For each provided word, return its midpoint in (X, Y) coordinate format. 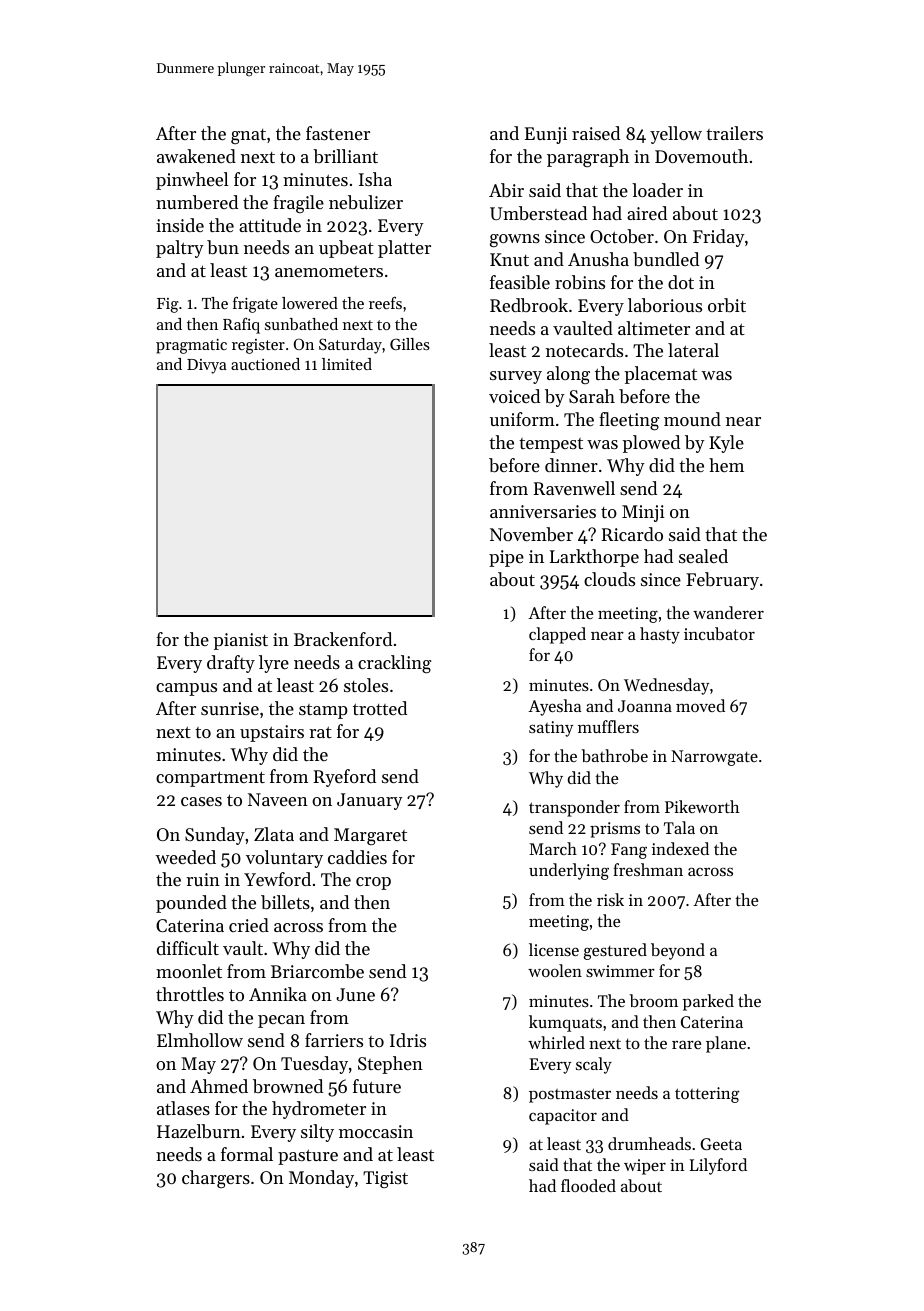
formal (247, 1154)
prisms (615, 830)
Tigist (385, 1179)
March (553, 848)
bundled (666, 259)
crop (373, 883)
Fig (168, 305)
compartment (210, 779)
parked (708, 1002)
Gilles (410, 344)
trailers (734, 133)
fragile (298, 204)
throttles (190, 994)
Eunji (546, 135)
